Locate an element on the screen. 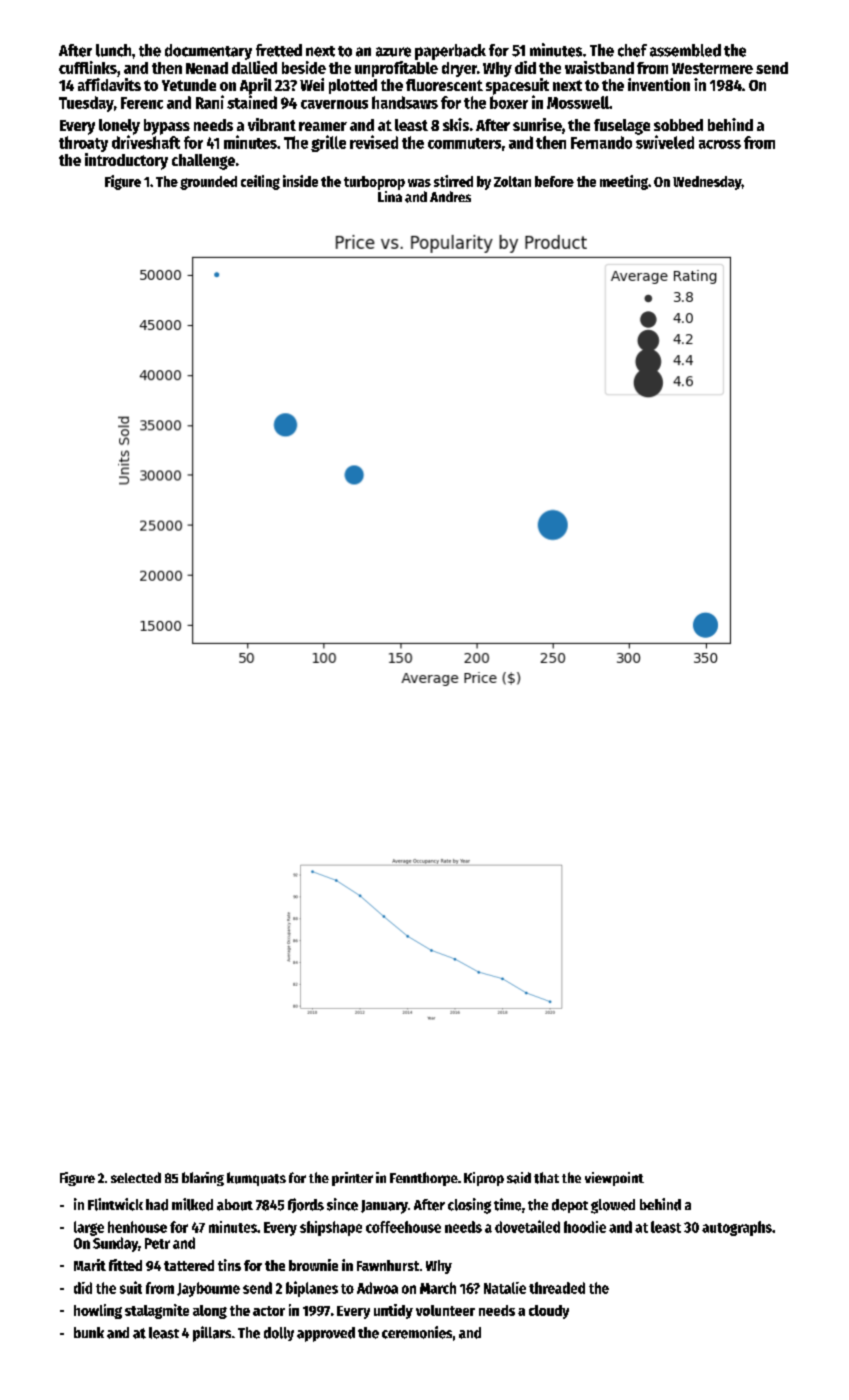 The height and width of the screenshot is (1400, 849). Lina is located at coordinates (390, 196).
